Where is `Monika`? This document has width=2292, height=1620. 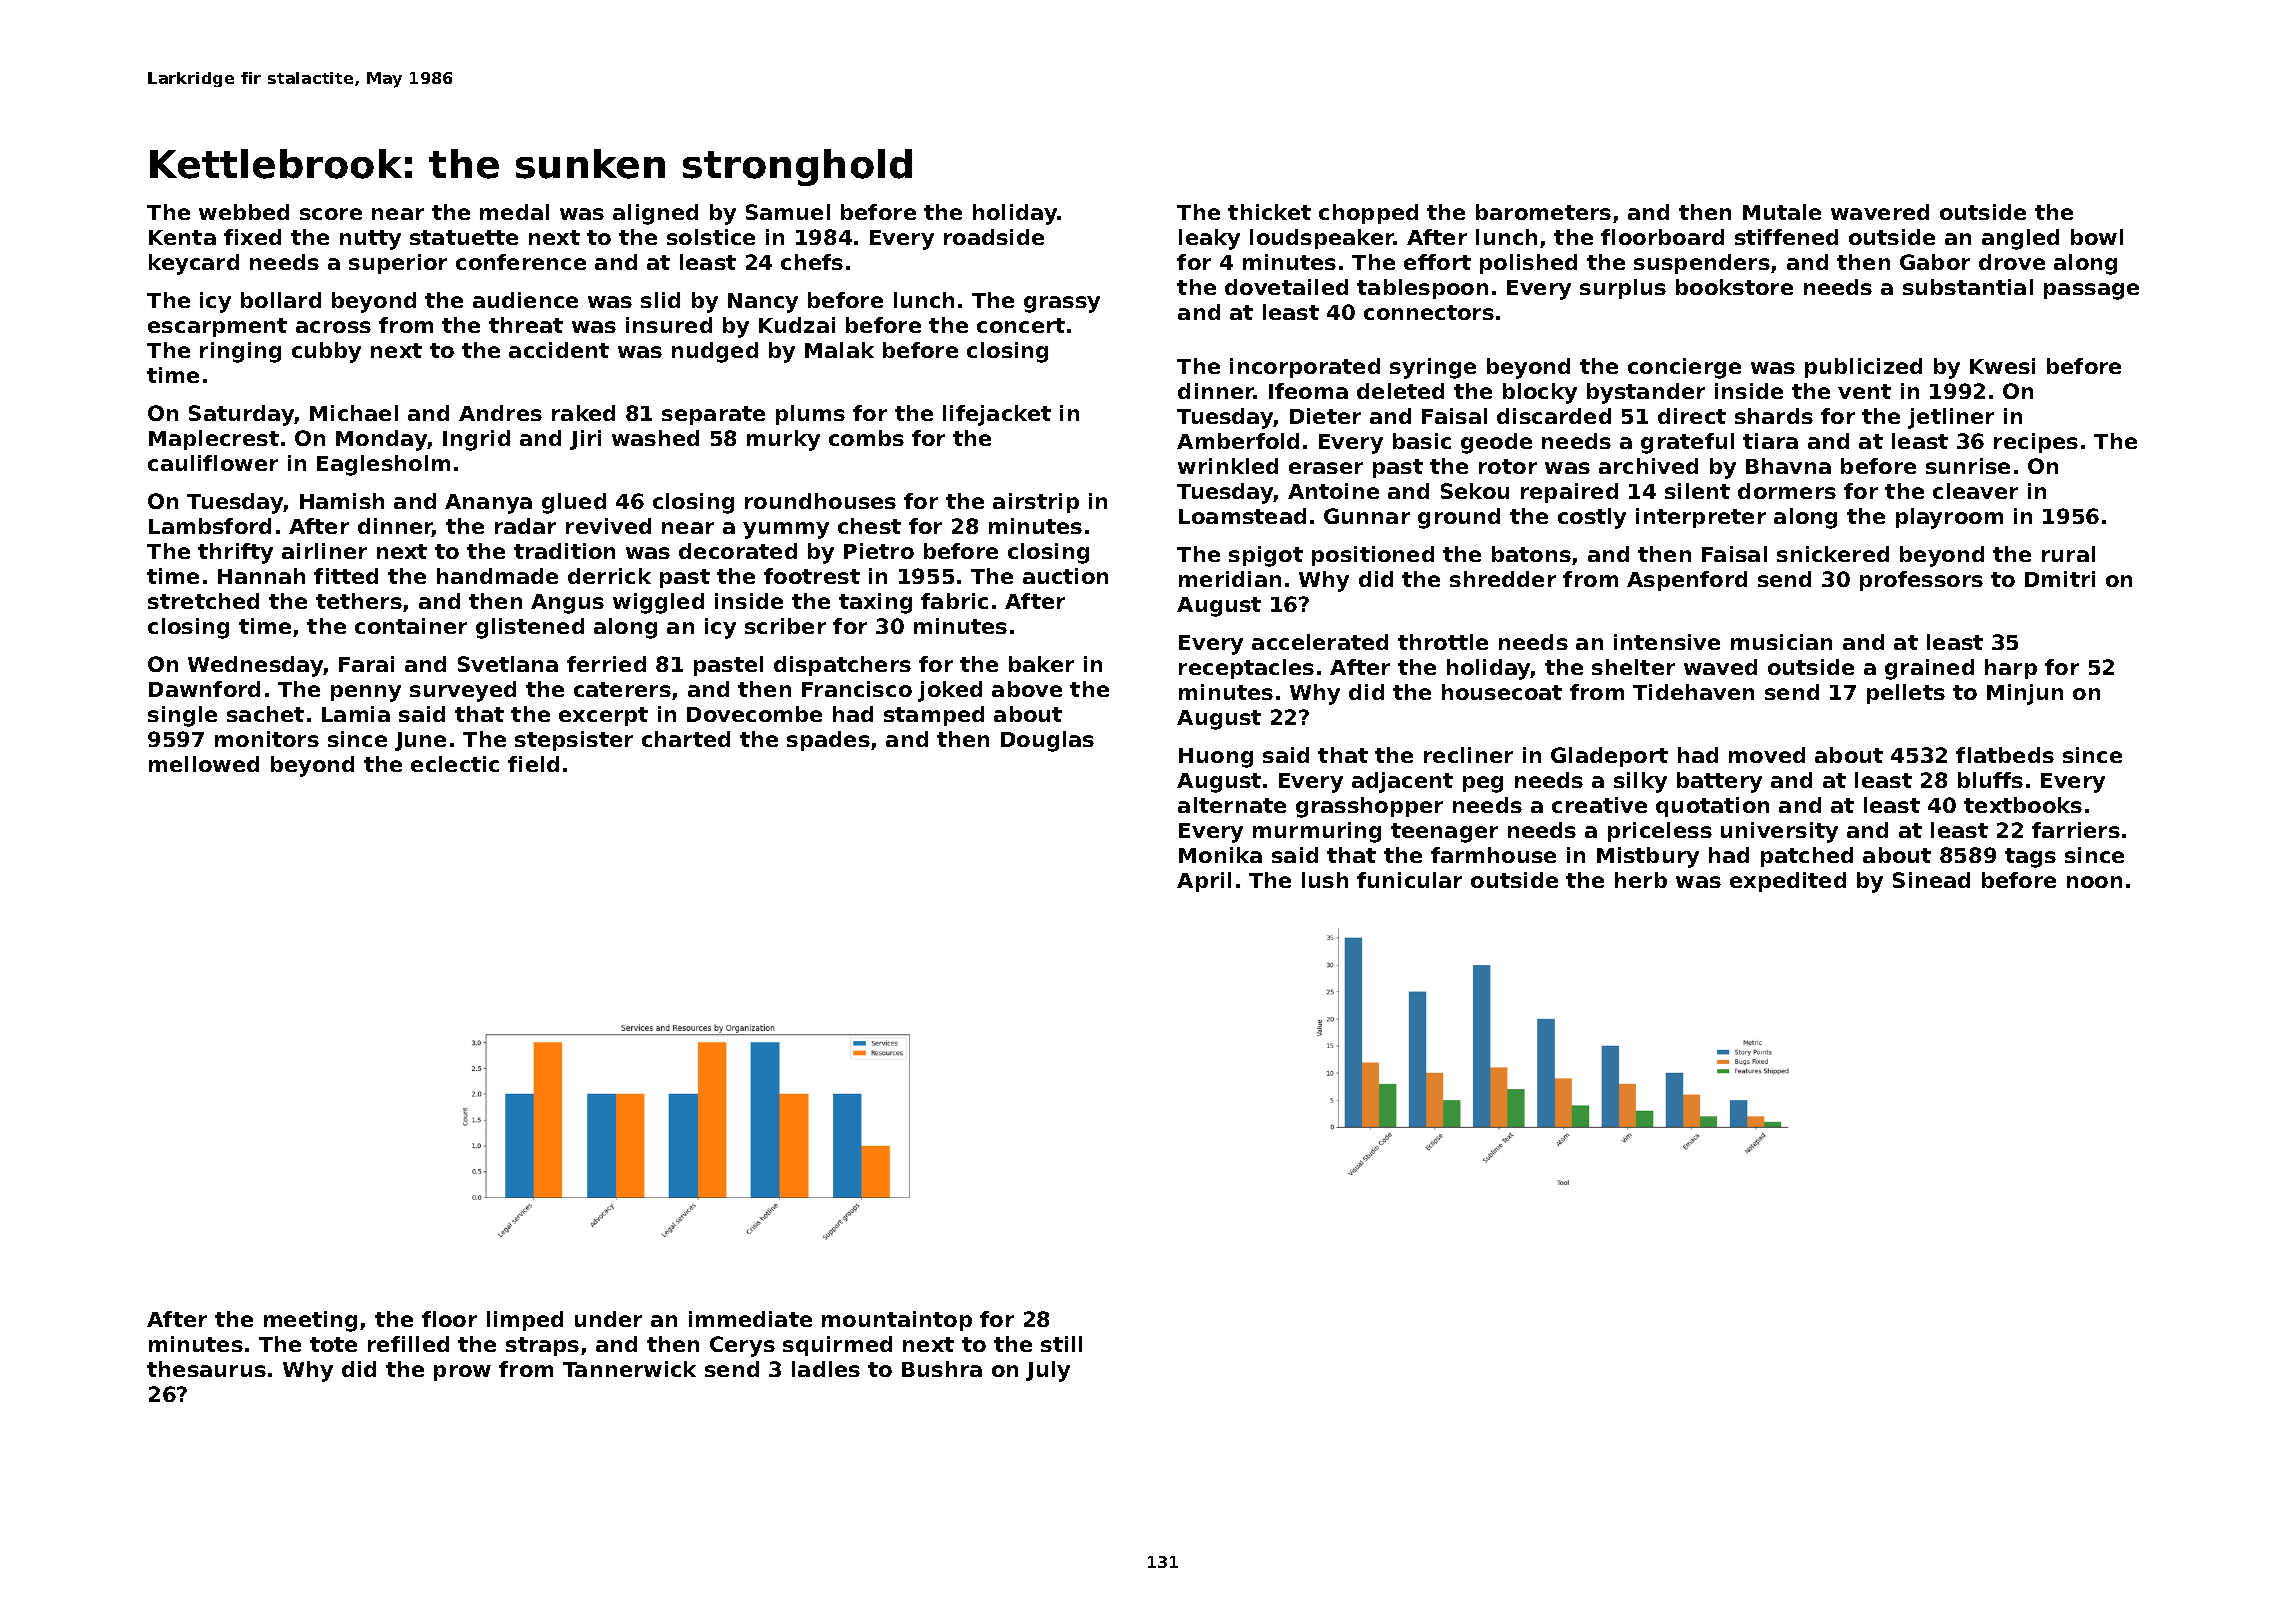
Monika is located at coordinates (1220, 855).
